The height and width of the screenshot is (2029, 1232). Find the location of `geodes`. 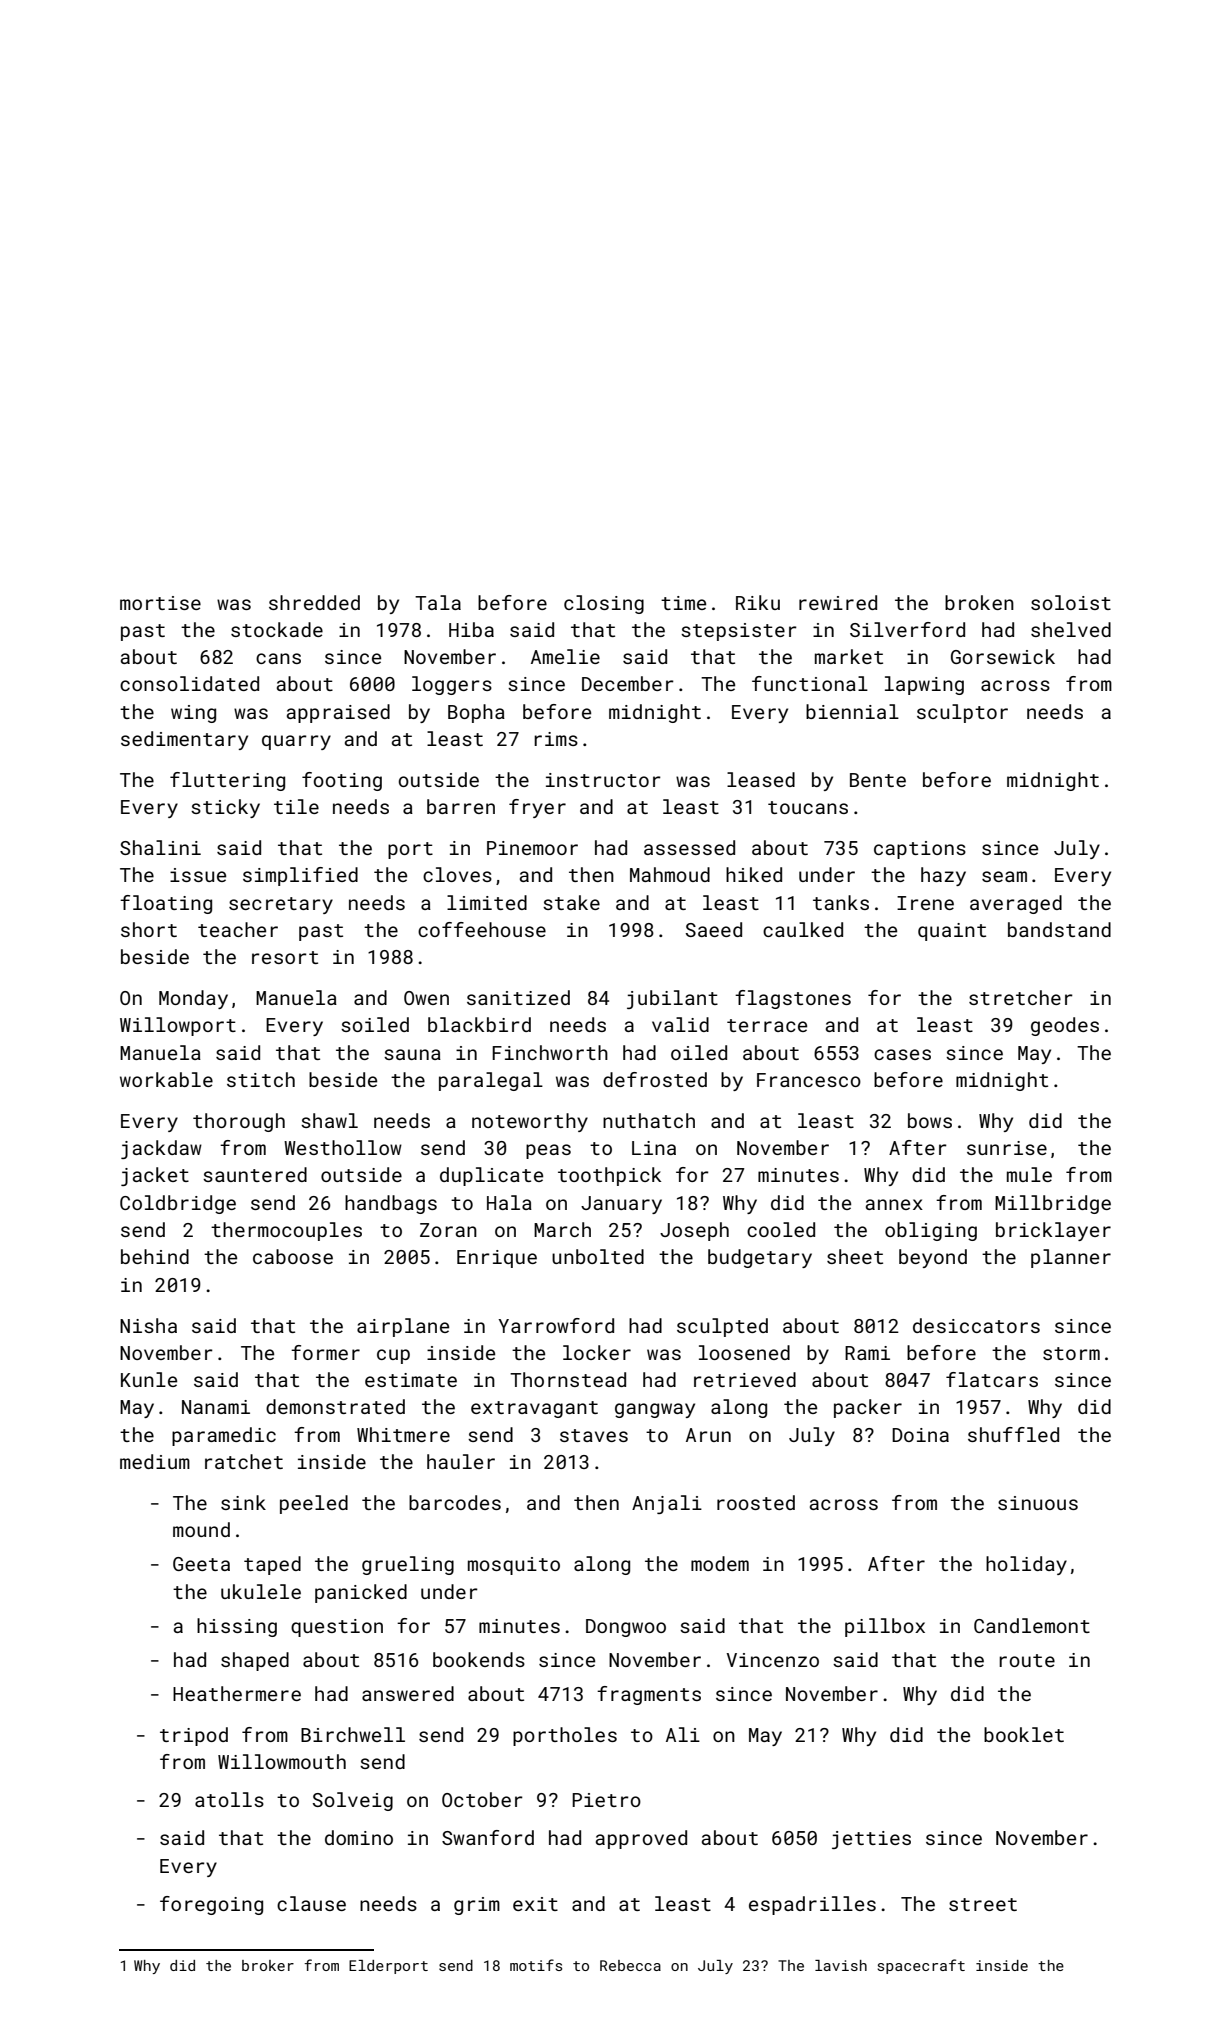

geodes is located at coordinates (1065, 1026).
